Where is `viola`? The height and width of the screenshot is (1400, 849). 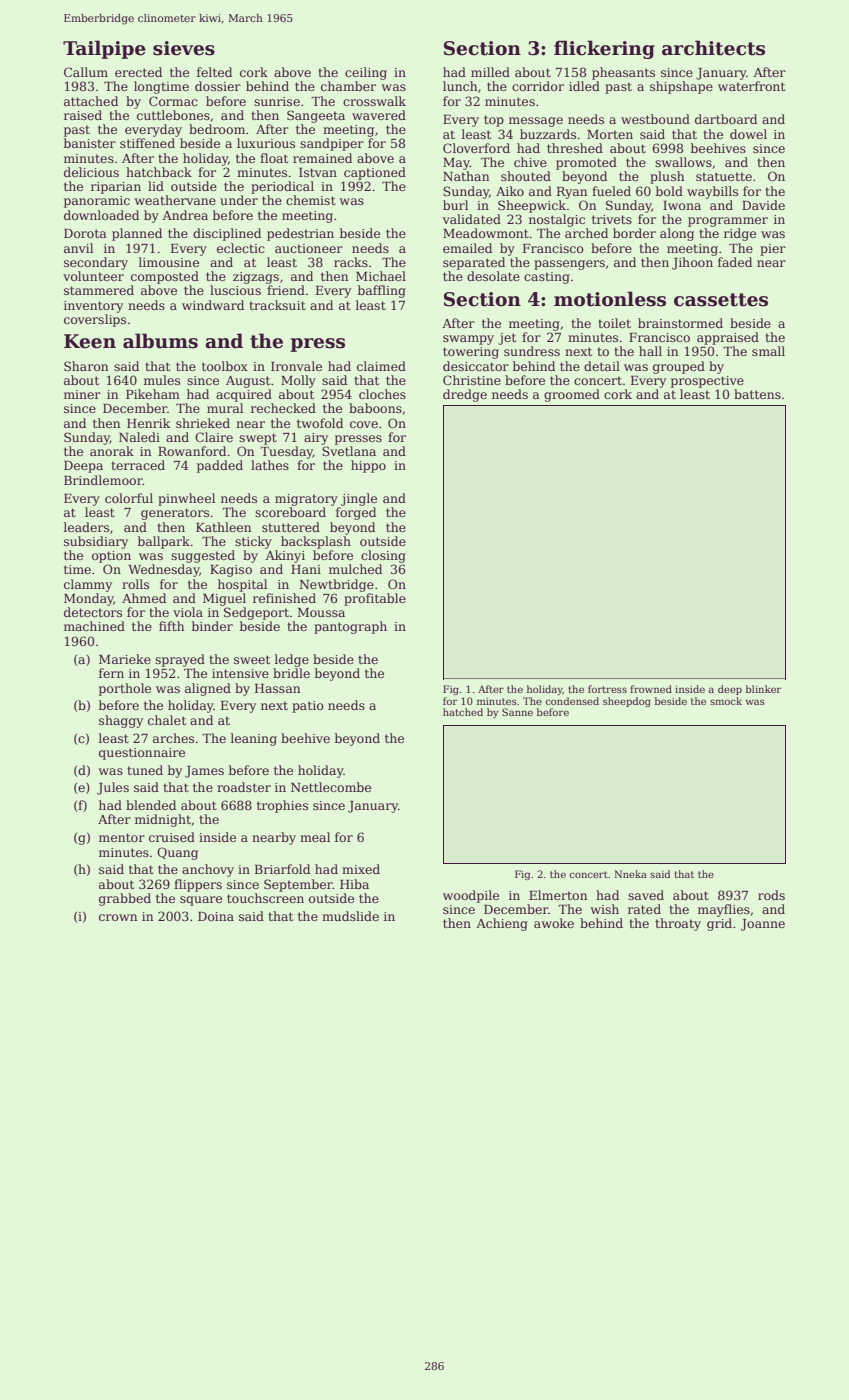
viola is located at coordinates (188, 612).
